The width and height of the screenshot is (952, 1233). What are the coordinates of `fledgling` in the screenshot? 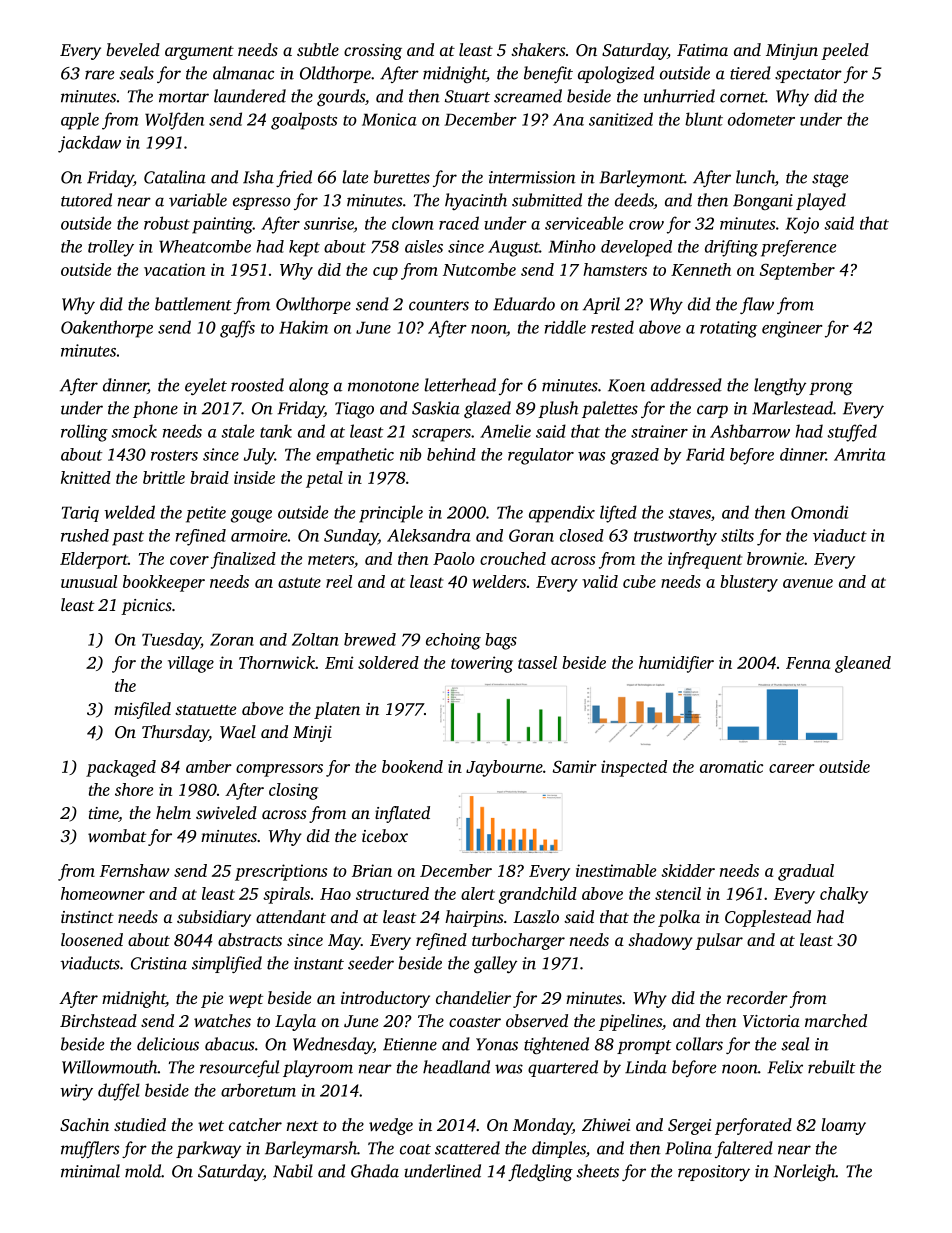 It's located at (540, 1172).
